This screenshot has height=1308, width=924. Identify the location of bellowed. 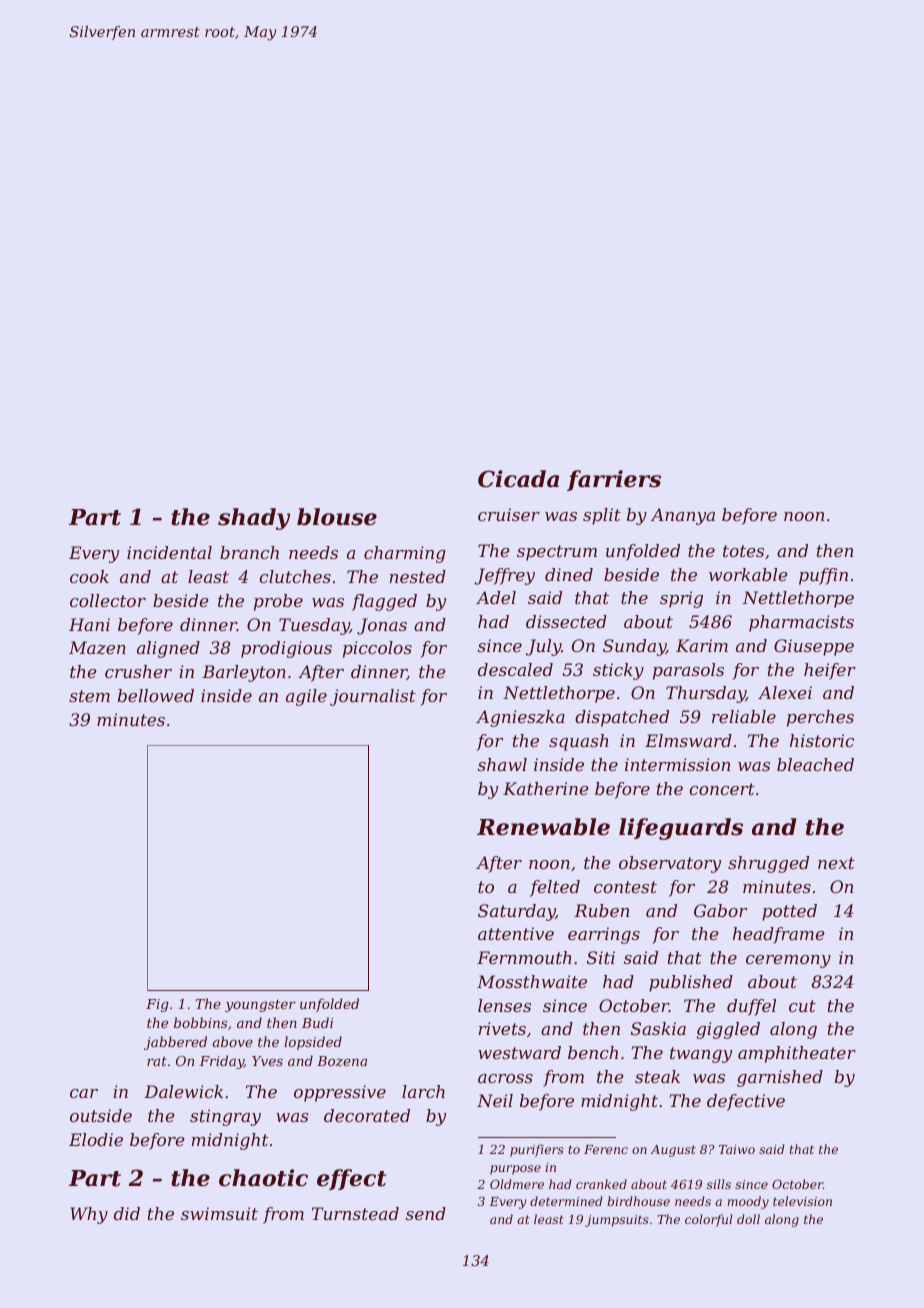
(156, 695).
